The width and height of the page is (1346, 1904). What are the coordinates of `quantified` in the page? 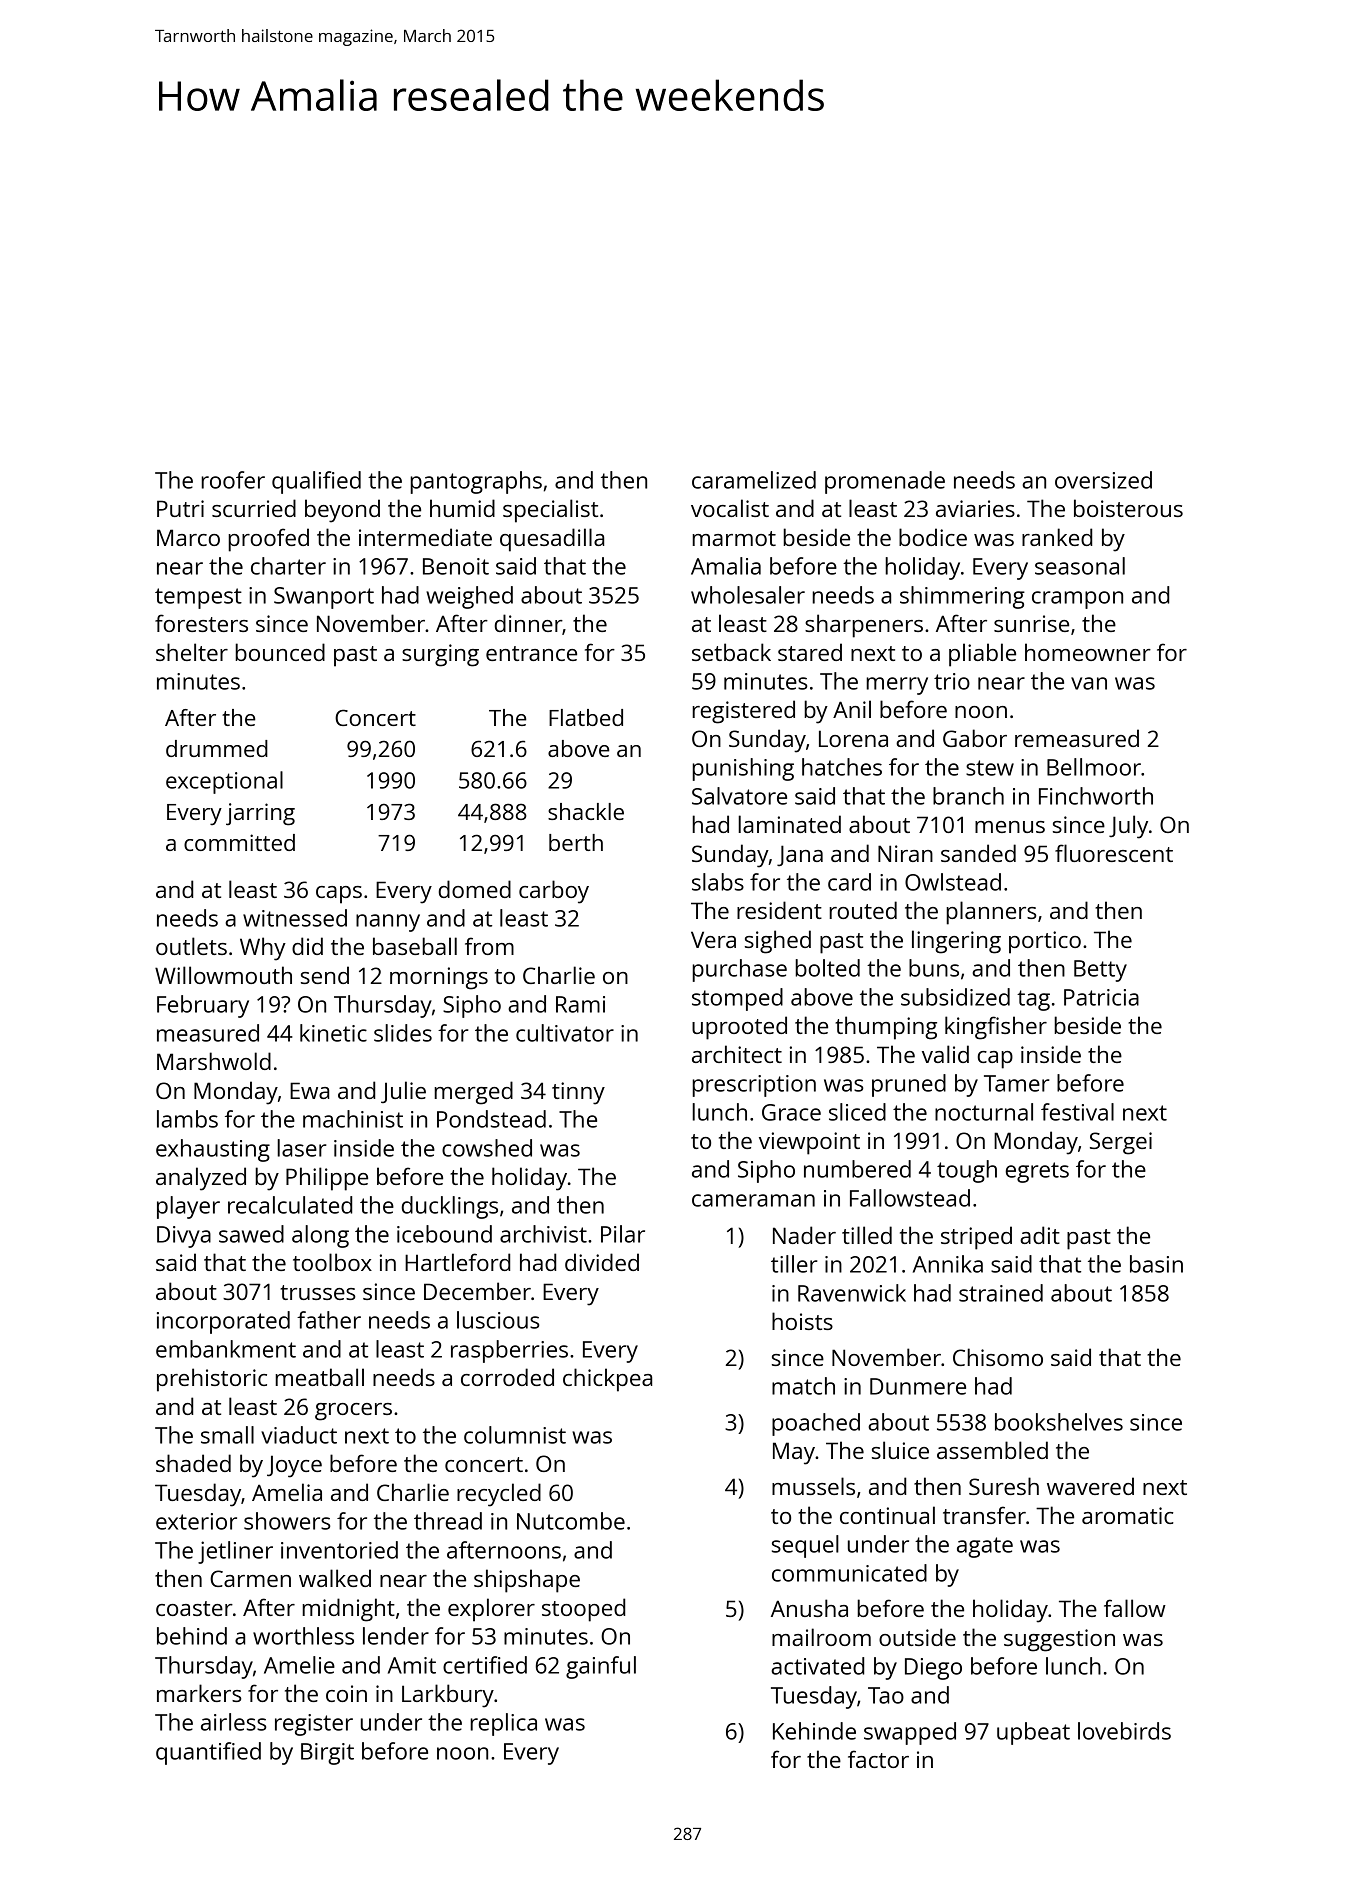 It's located at (208, 1753).
